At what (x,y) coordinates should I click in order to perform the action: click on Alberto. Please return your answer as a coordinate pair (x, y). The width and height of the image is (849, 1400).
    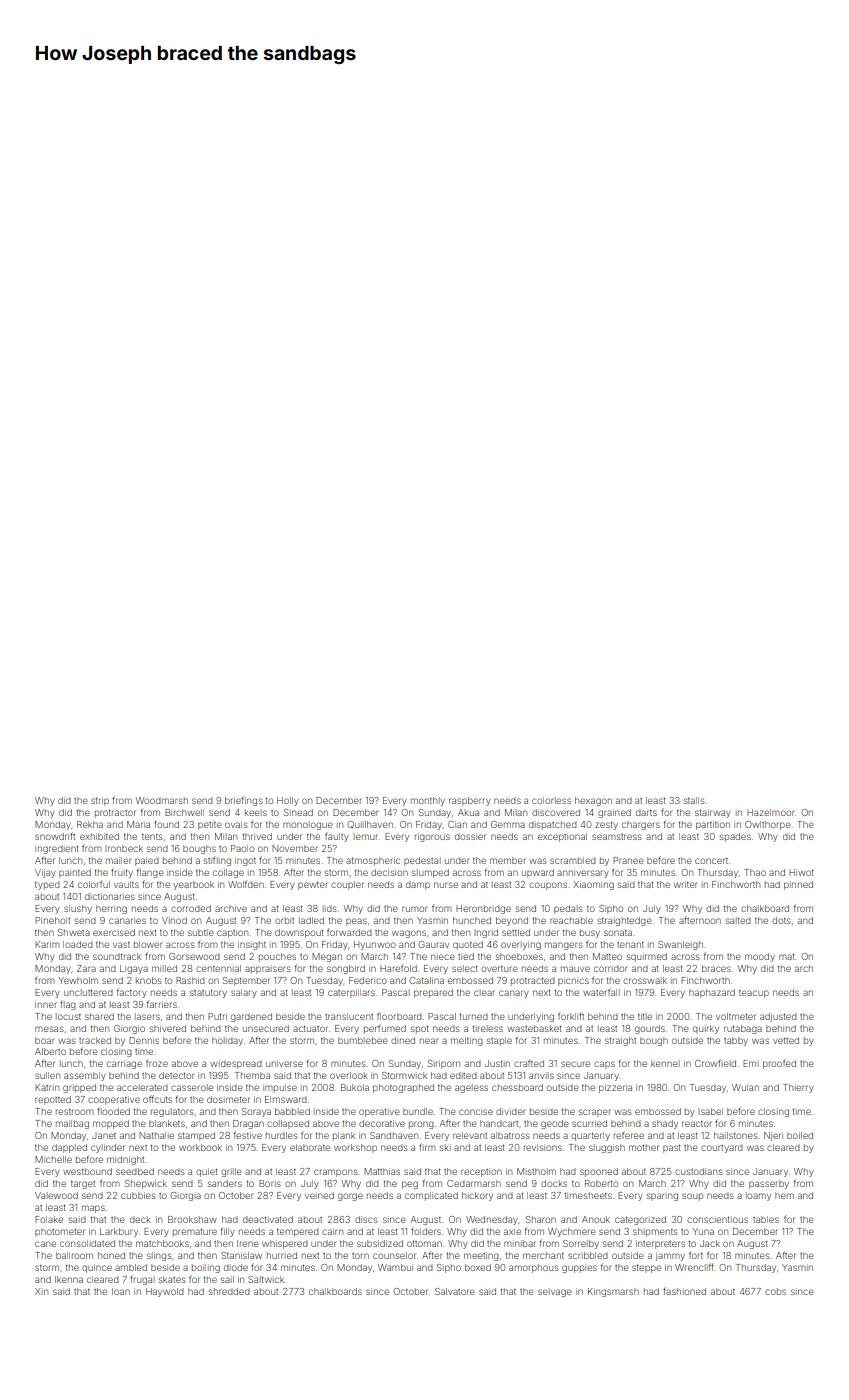
    Looking at the image, I should click on (50, 1051).
